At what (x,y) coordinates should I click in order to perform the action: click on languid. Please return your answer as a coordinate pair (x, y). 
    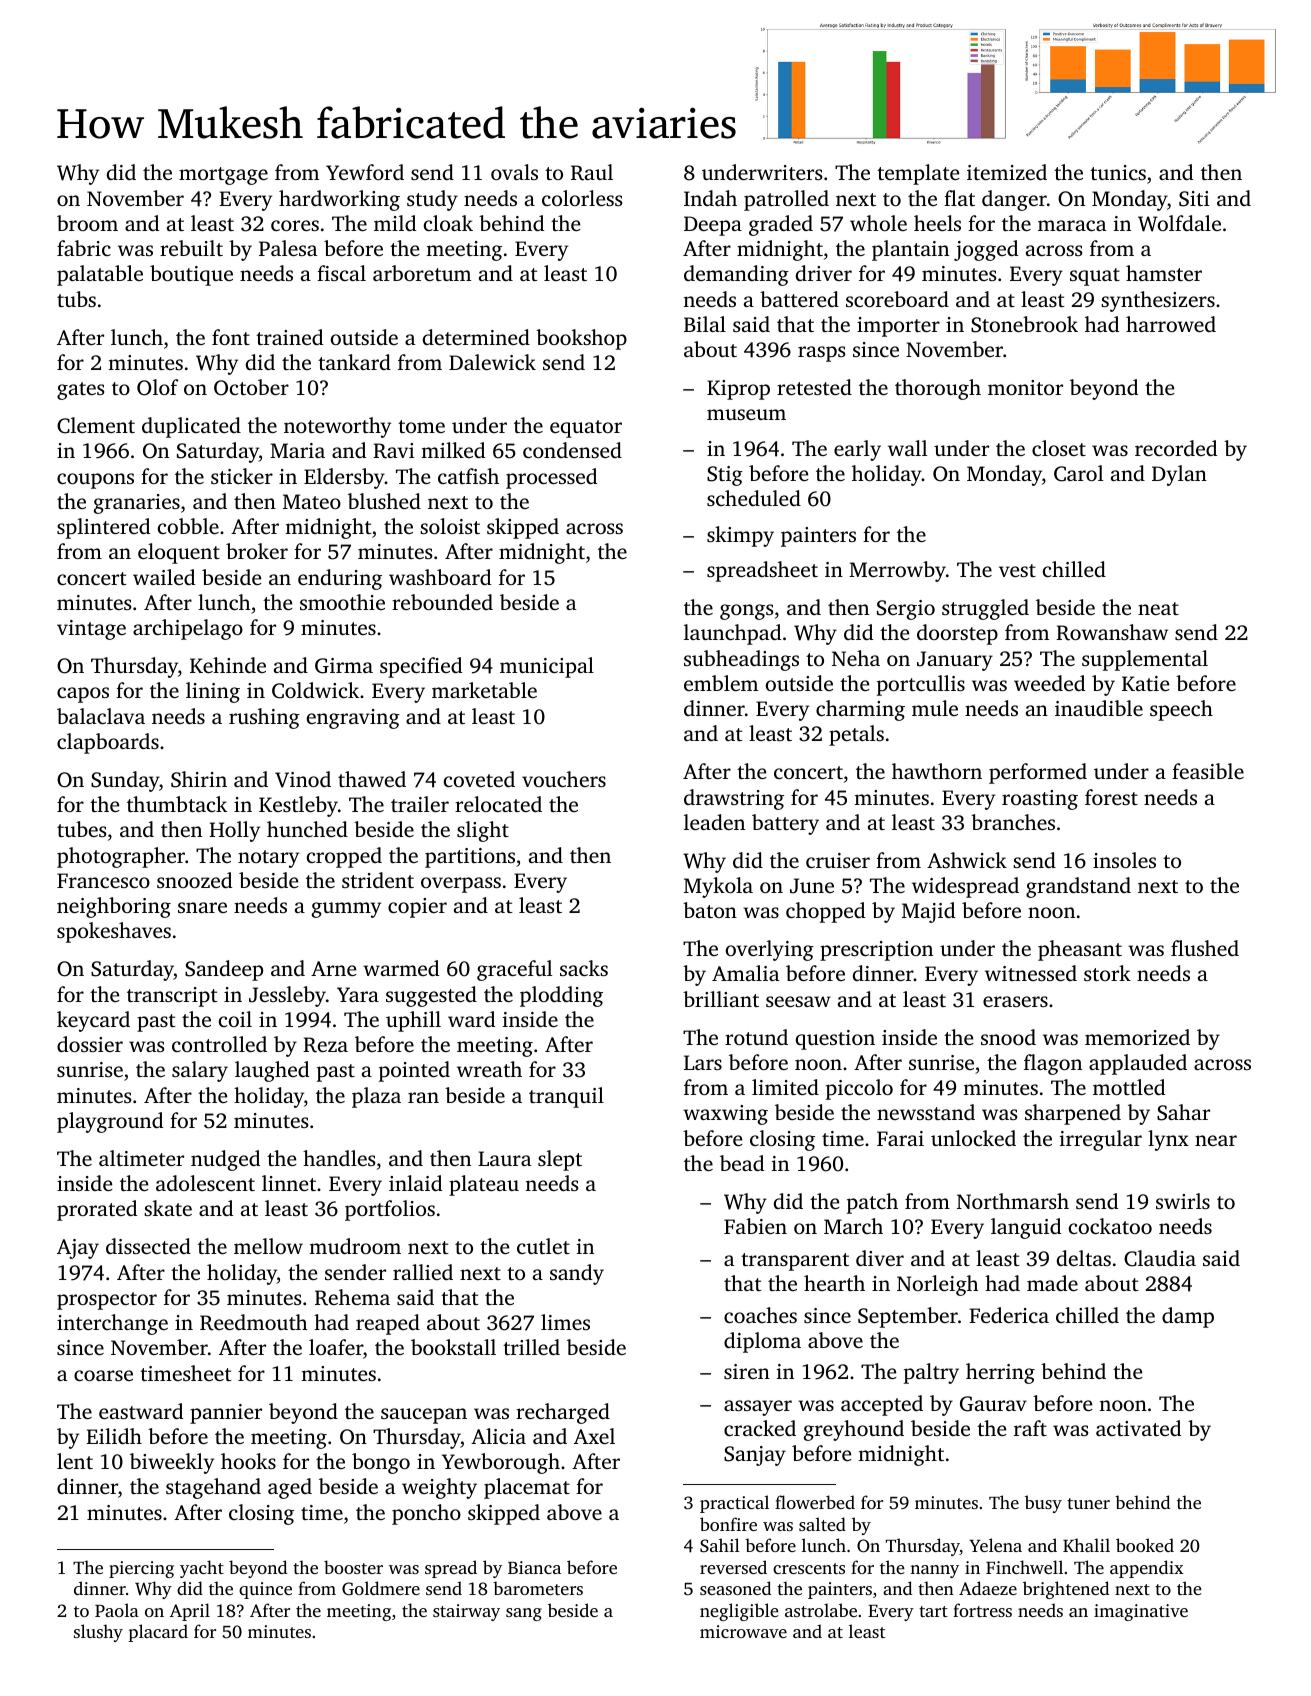
    Looking at the image, I should click on (1026, 1228).
